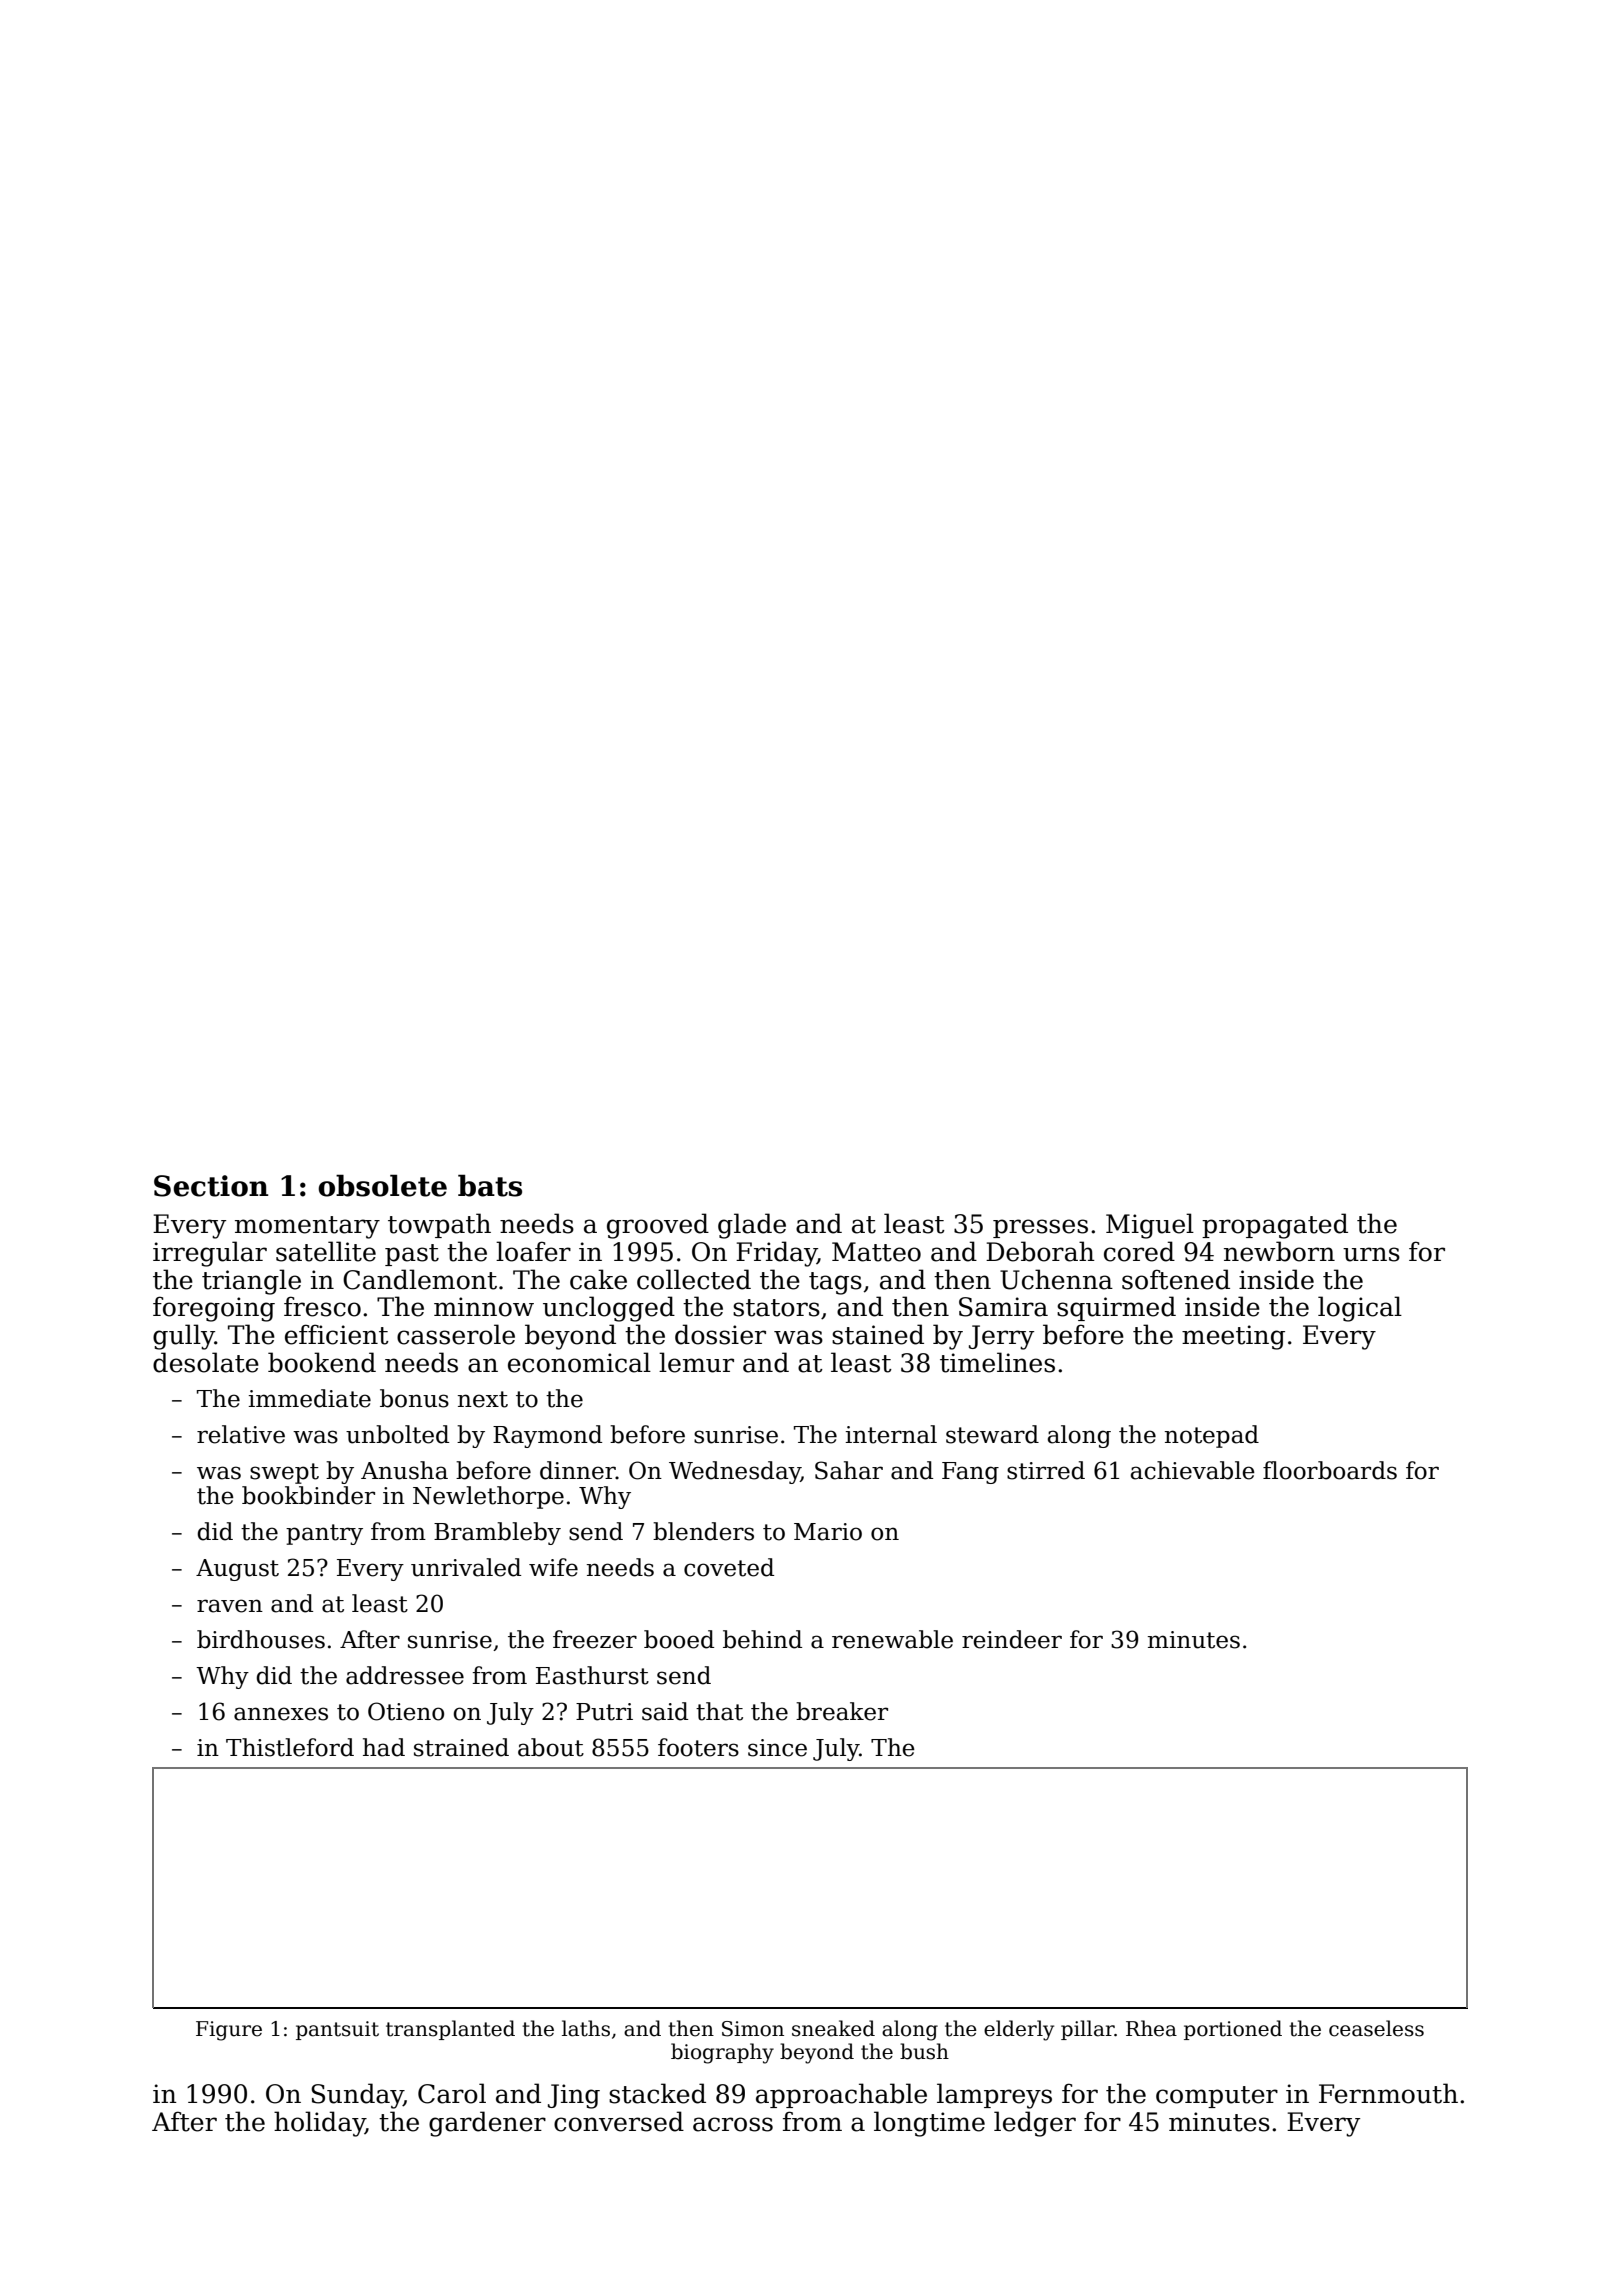  Describe the element at coordinates (310, 1398) in the page. I see `immediate` at that location.
